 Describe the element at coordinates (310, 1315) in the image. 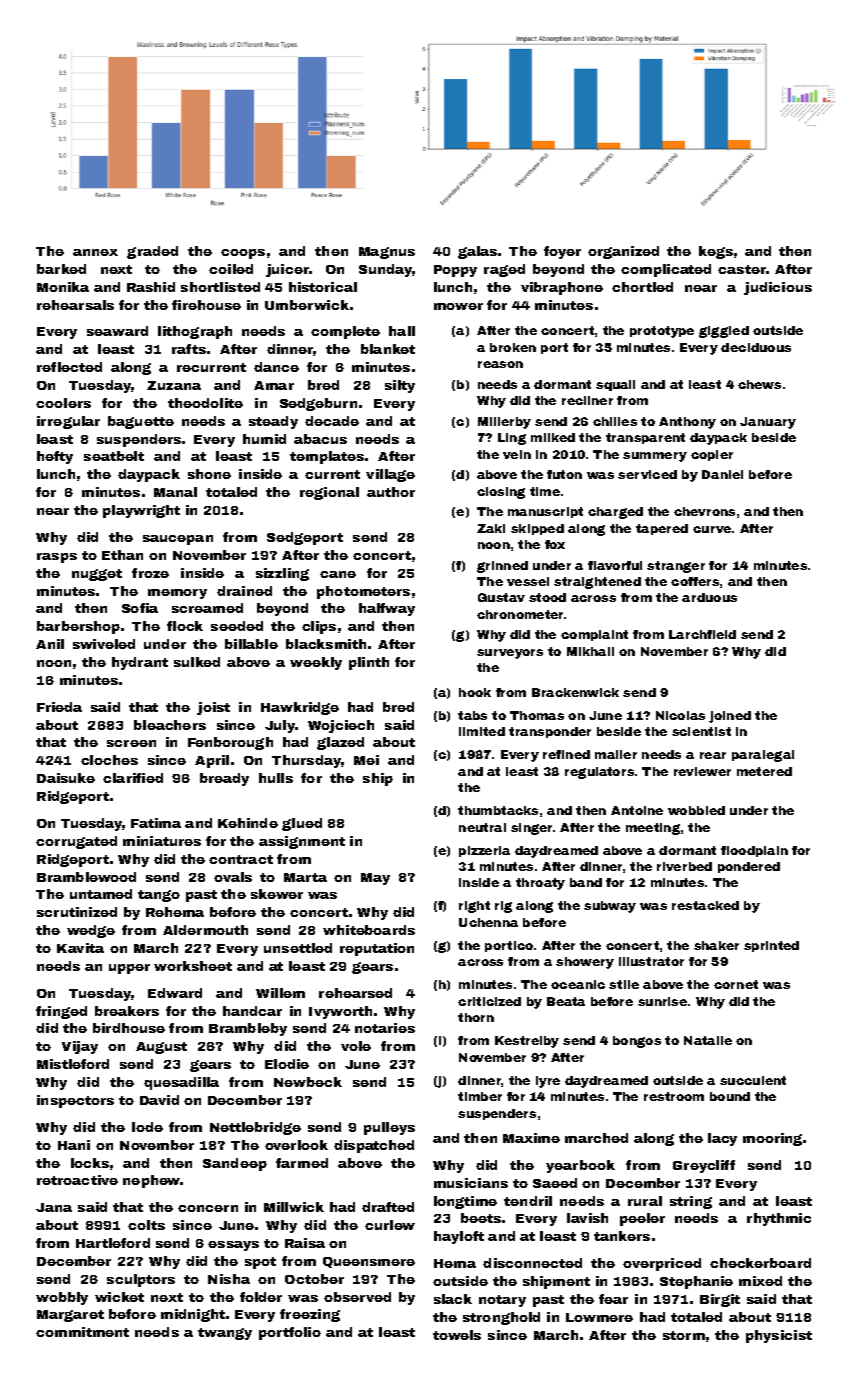

I see `freezing` at that location.
